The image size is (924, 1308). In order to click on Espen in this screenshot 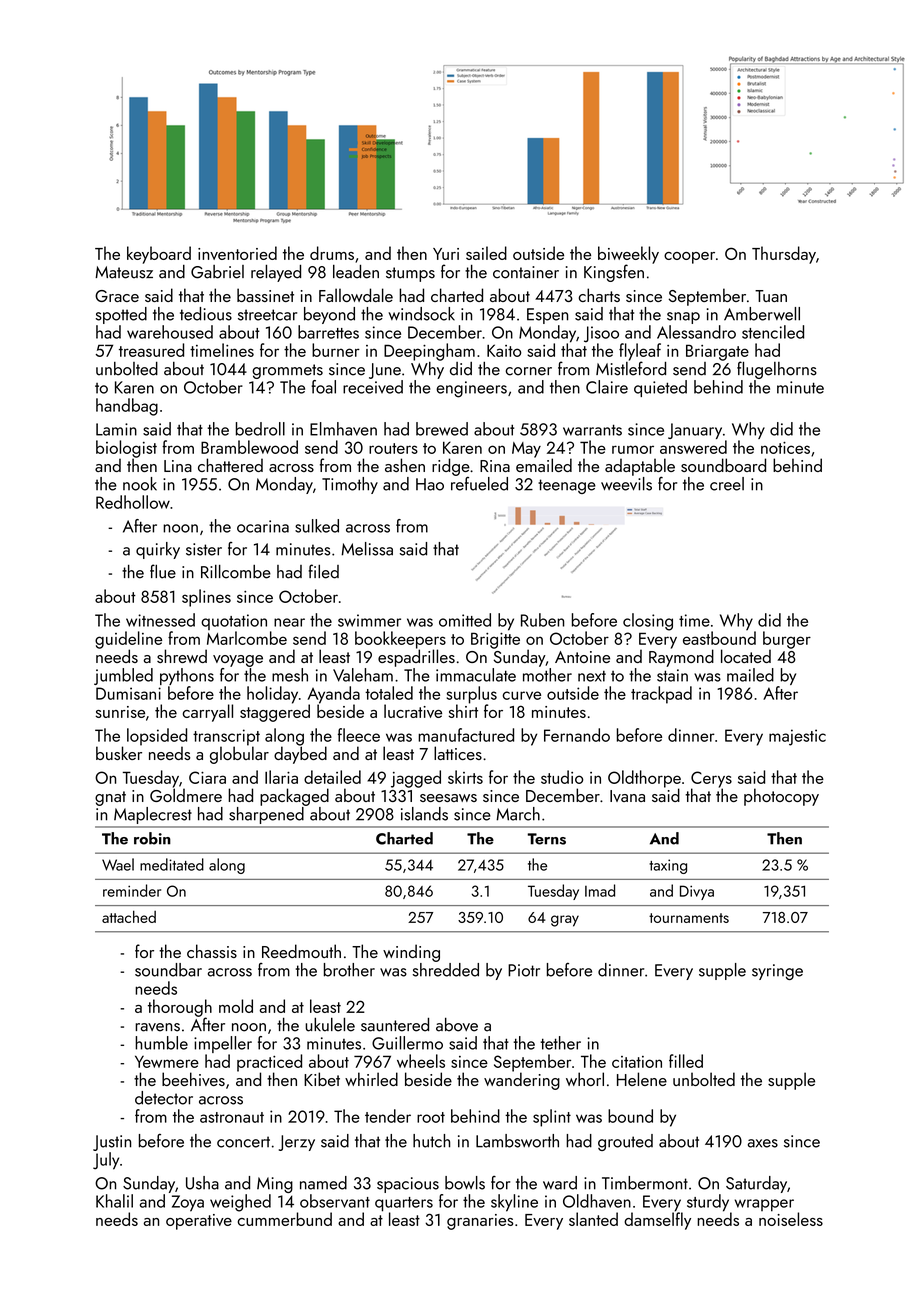, I will do `click(547, 316)`.
